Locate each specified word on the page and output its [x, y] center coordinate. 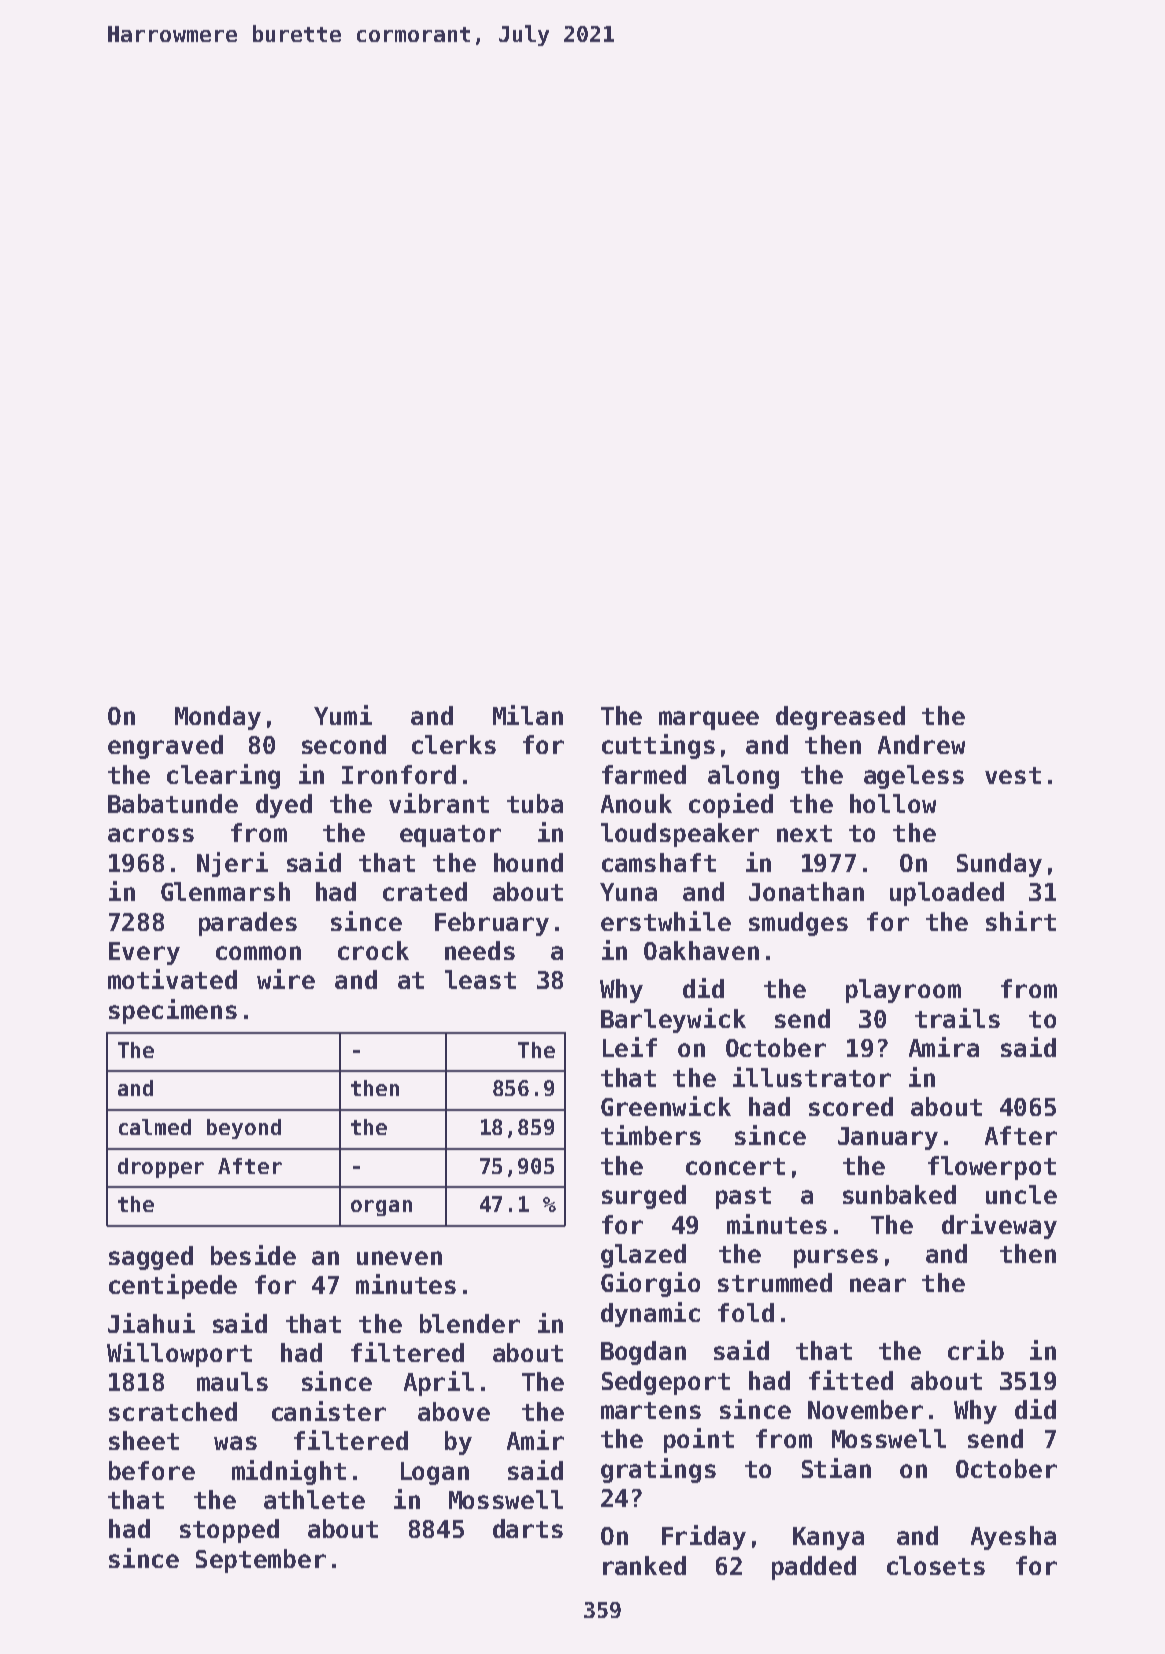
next [804, 833]
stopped [229, 1531]
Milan [528, 715]
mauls [232, 1381]
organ [381, 1208]
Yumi [343, 715]
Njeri [232, 864]
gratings [658, 1470]
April [439, 1383]
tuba [535, 803]
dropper [161, 1168]
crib [976, 1350]
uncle [1021, 1194]
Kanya [828, 1538]
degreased [840, 718]
